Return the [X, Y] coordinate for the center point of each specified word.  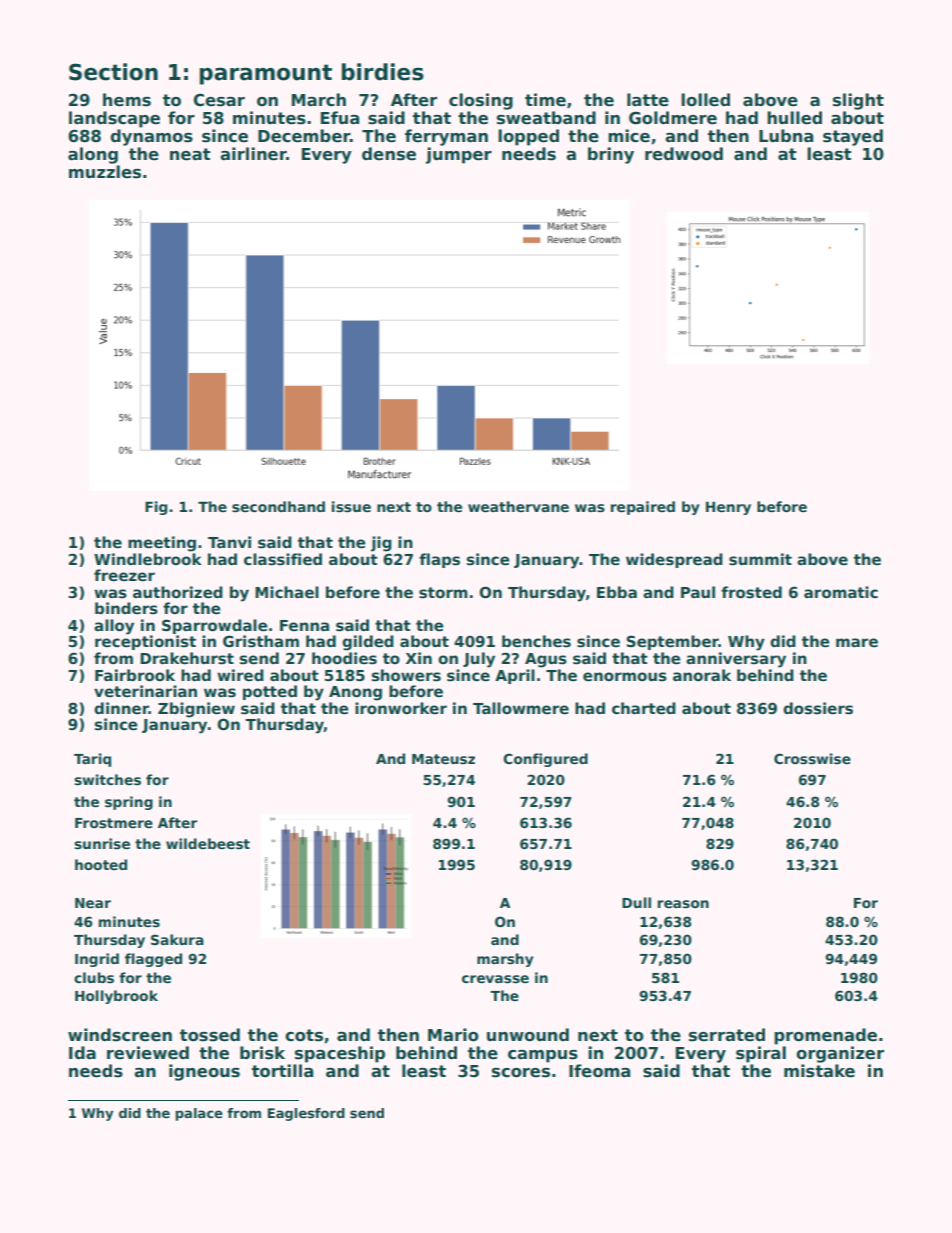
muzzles [105, 172]
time [545, 100]
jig [381, 544]
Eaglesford [306, 1114]
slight [858, 101]
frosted [751, 592]
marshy [505, 960]
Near [93, 903]
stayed [853, 137]
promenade [825, 1036]
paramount [266, 74]
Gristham [261, 641]
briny [611, 155]
